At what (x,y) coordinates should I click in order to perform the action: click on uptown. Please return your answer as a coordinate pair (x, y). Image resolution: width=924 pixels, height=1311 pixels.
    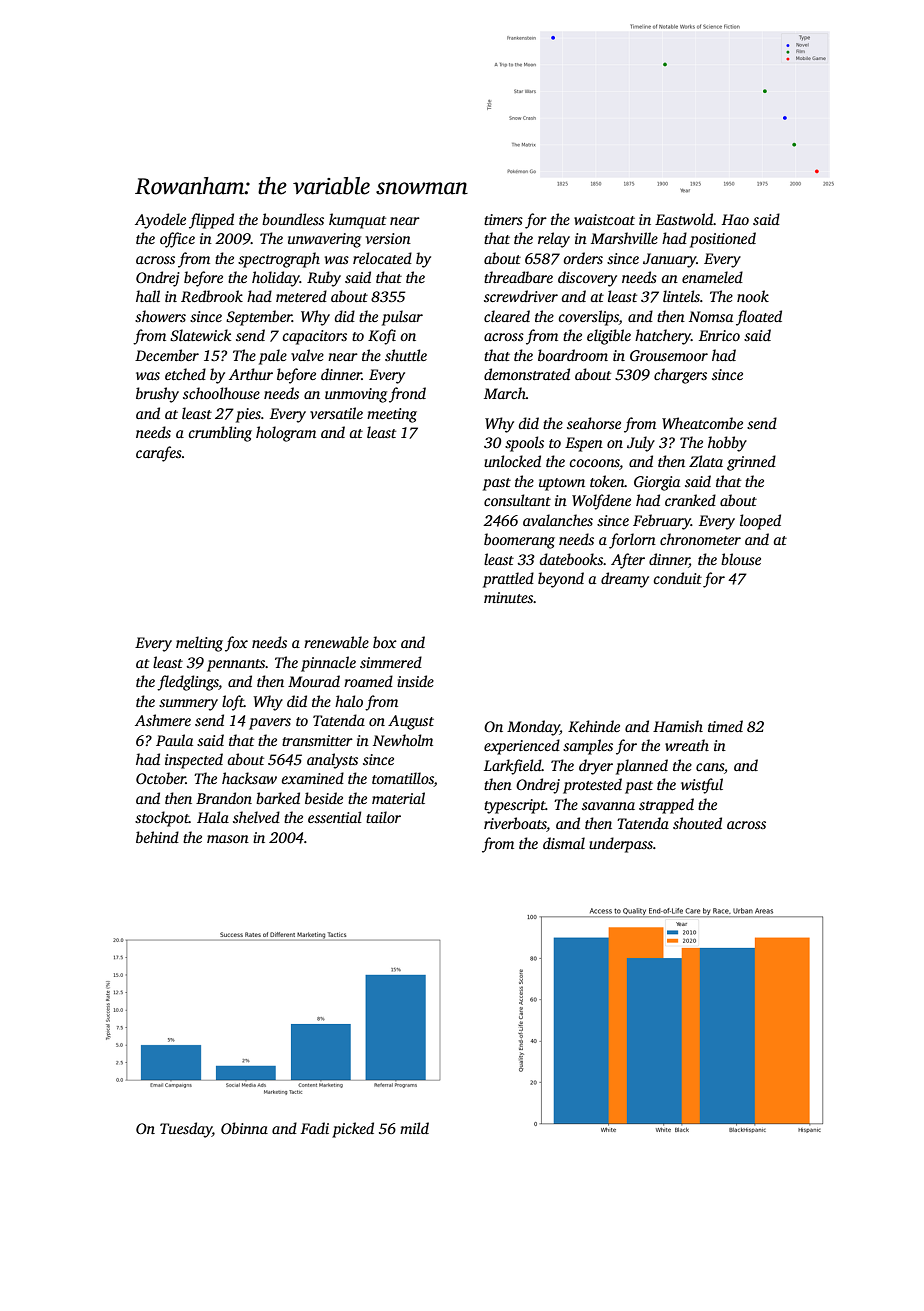
    Looking at the image, I should click on (562, 484).
